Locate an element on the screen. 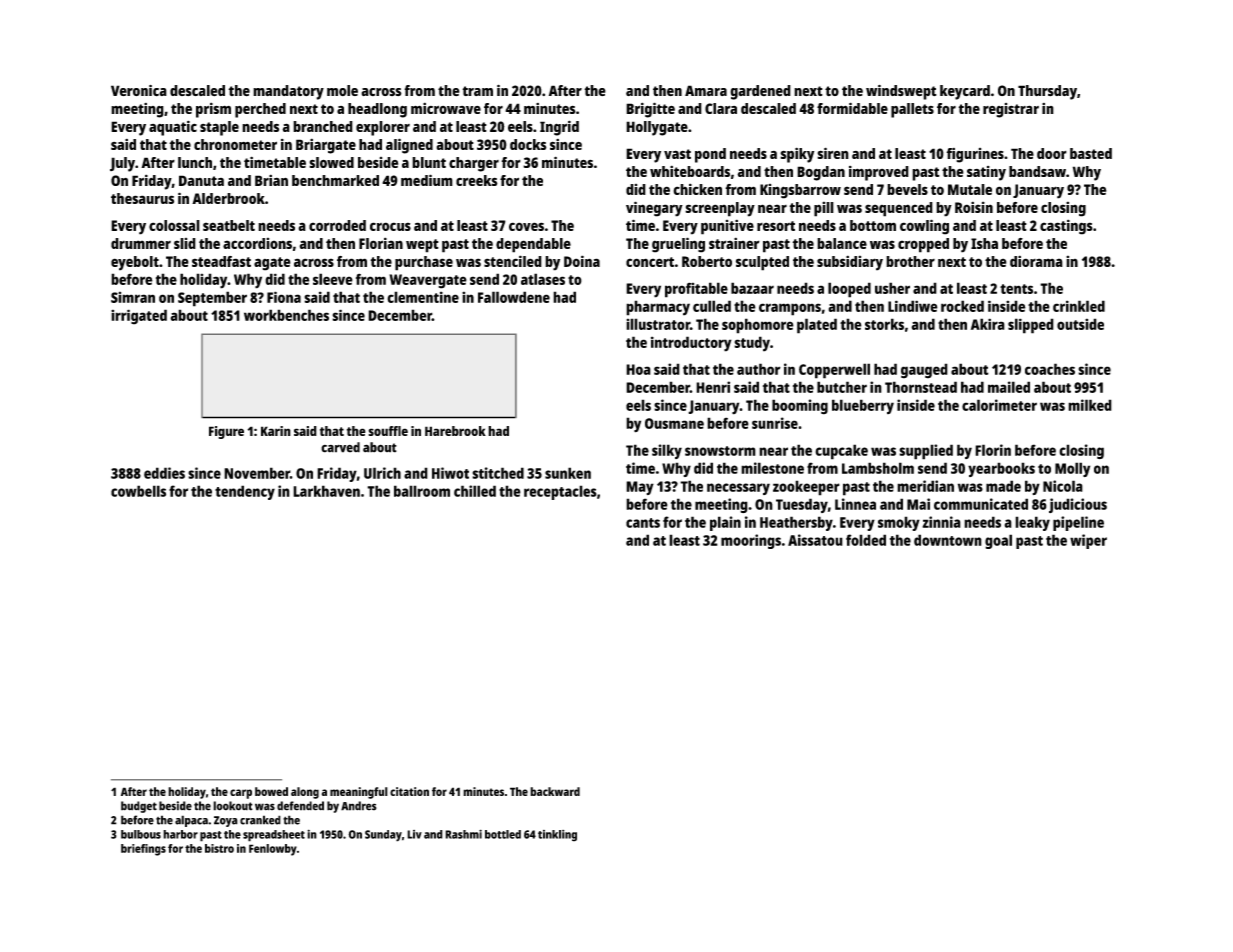 This screenshot has height=952, width=1233. budget is located at coordinates (139, 807).
